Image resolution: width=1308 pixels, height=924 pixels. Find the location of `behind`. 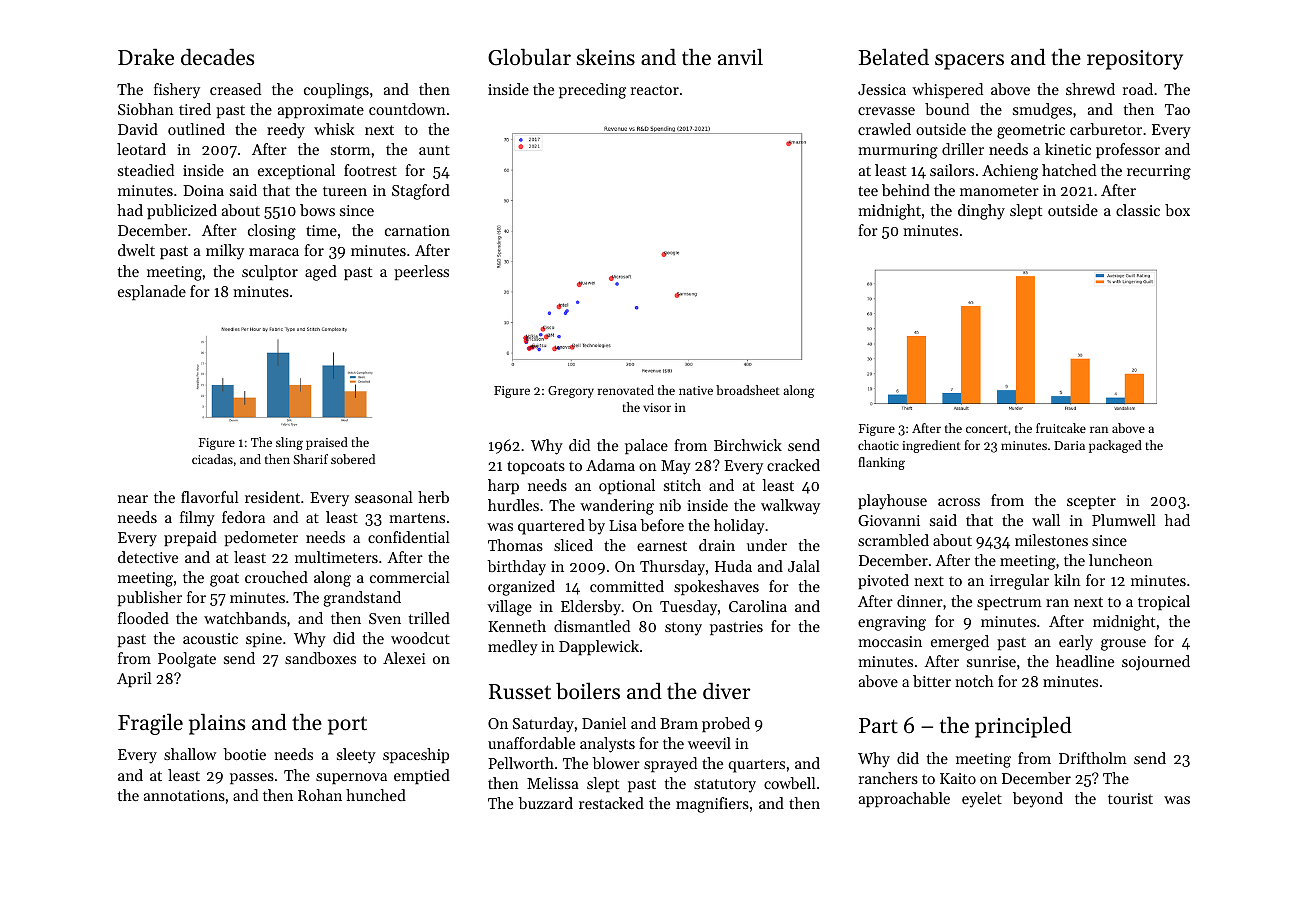

behind is located at coordinates (906, 190).
